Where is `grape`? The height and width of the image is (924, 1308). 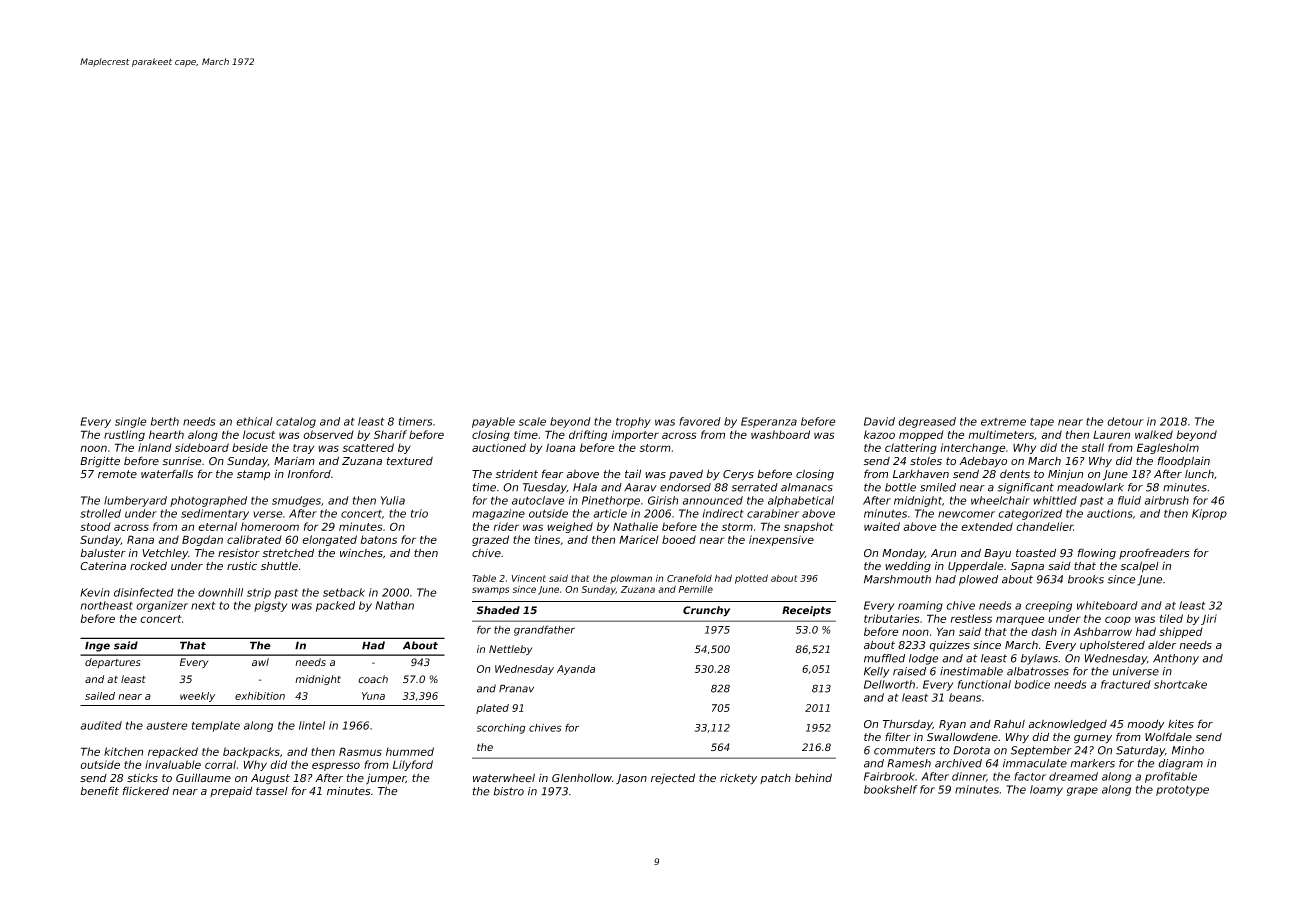
grape is located at coordinates (1082, 791).
